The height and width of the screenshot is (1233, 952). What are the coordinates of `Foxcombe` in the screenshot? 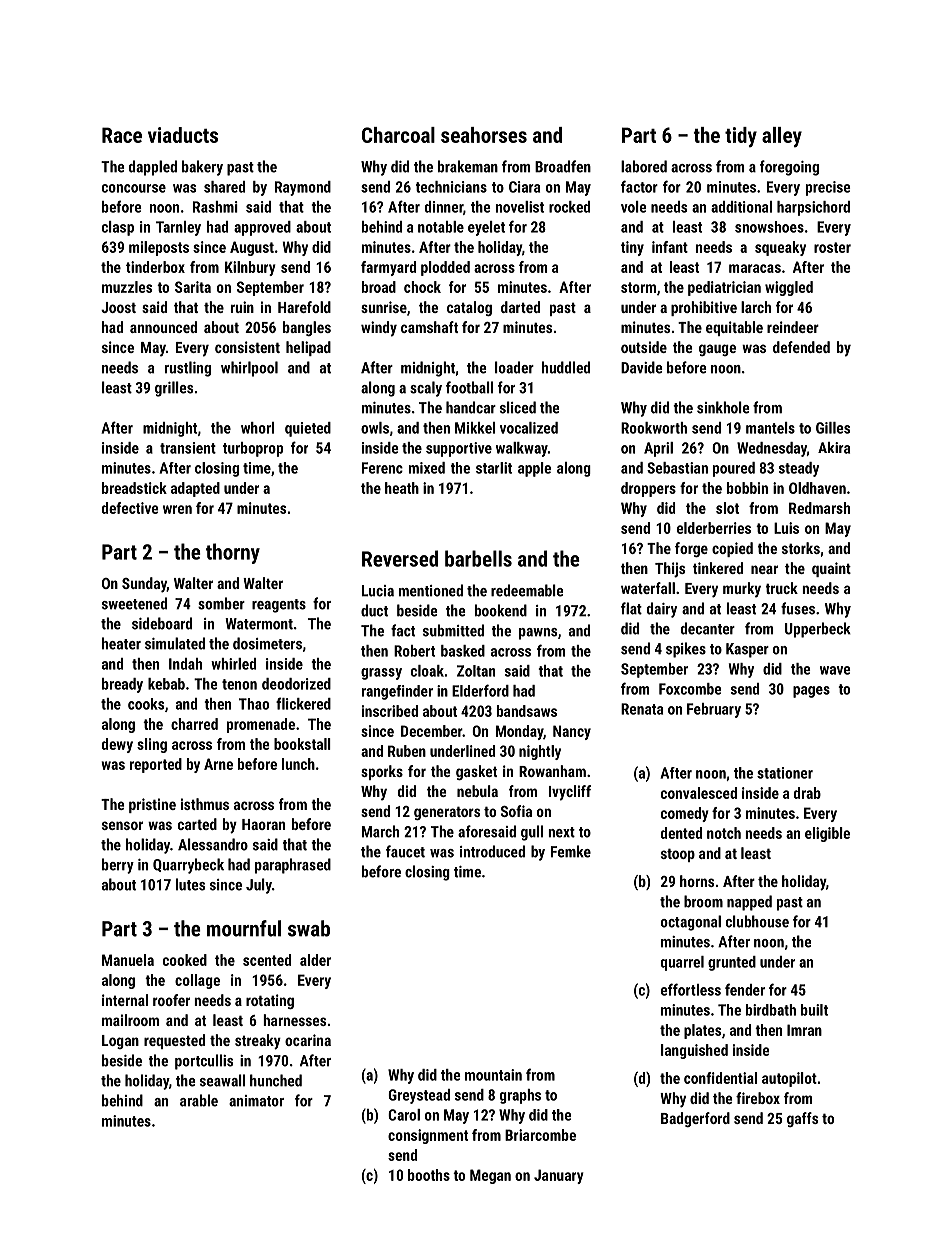 It's located at (690, 689).
